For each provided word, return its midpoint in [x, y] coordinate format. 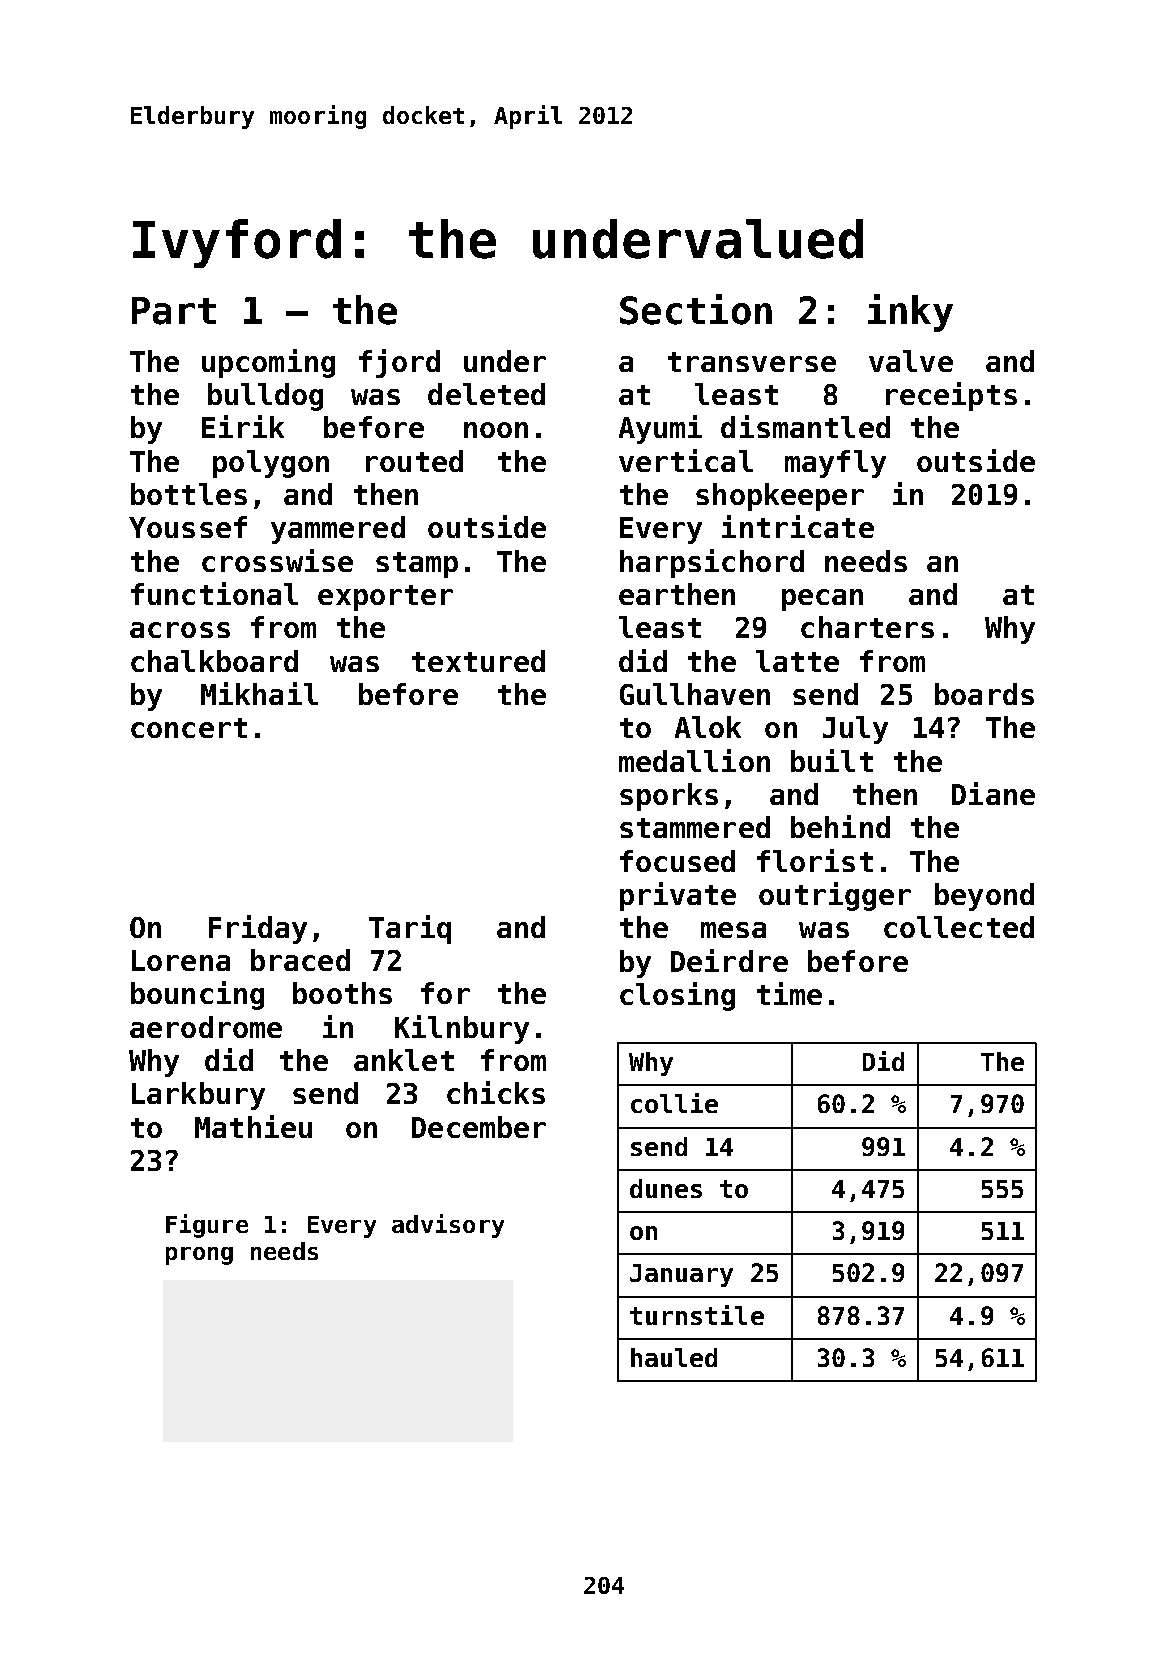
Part [174, 311]
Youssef [188, 527]
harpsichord [712, 563]
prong [199, 1256]
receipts [951, 396]
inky [910, 313]
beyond [984, 897]
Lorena [181, 960]
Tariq [410, 929]
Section [696, 309]
